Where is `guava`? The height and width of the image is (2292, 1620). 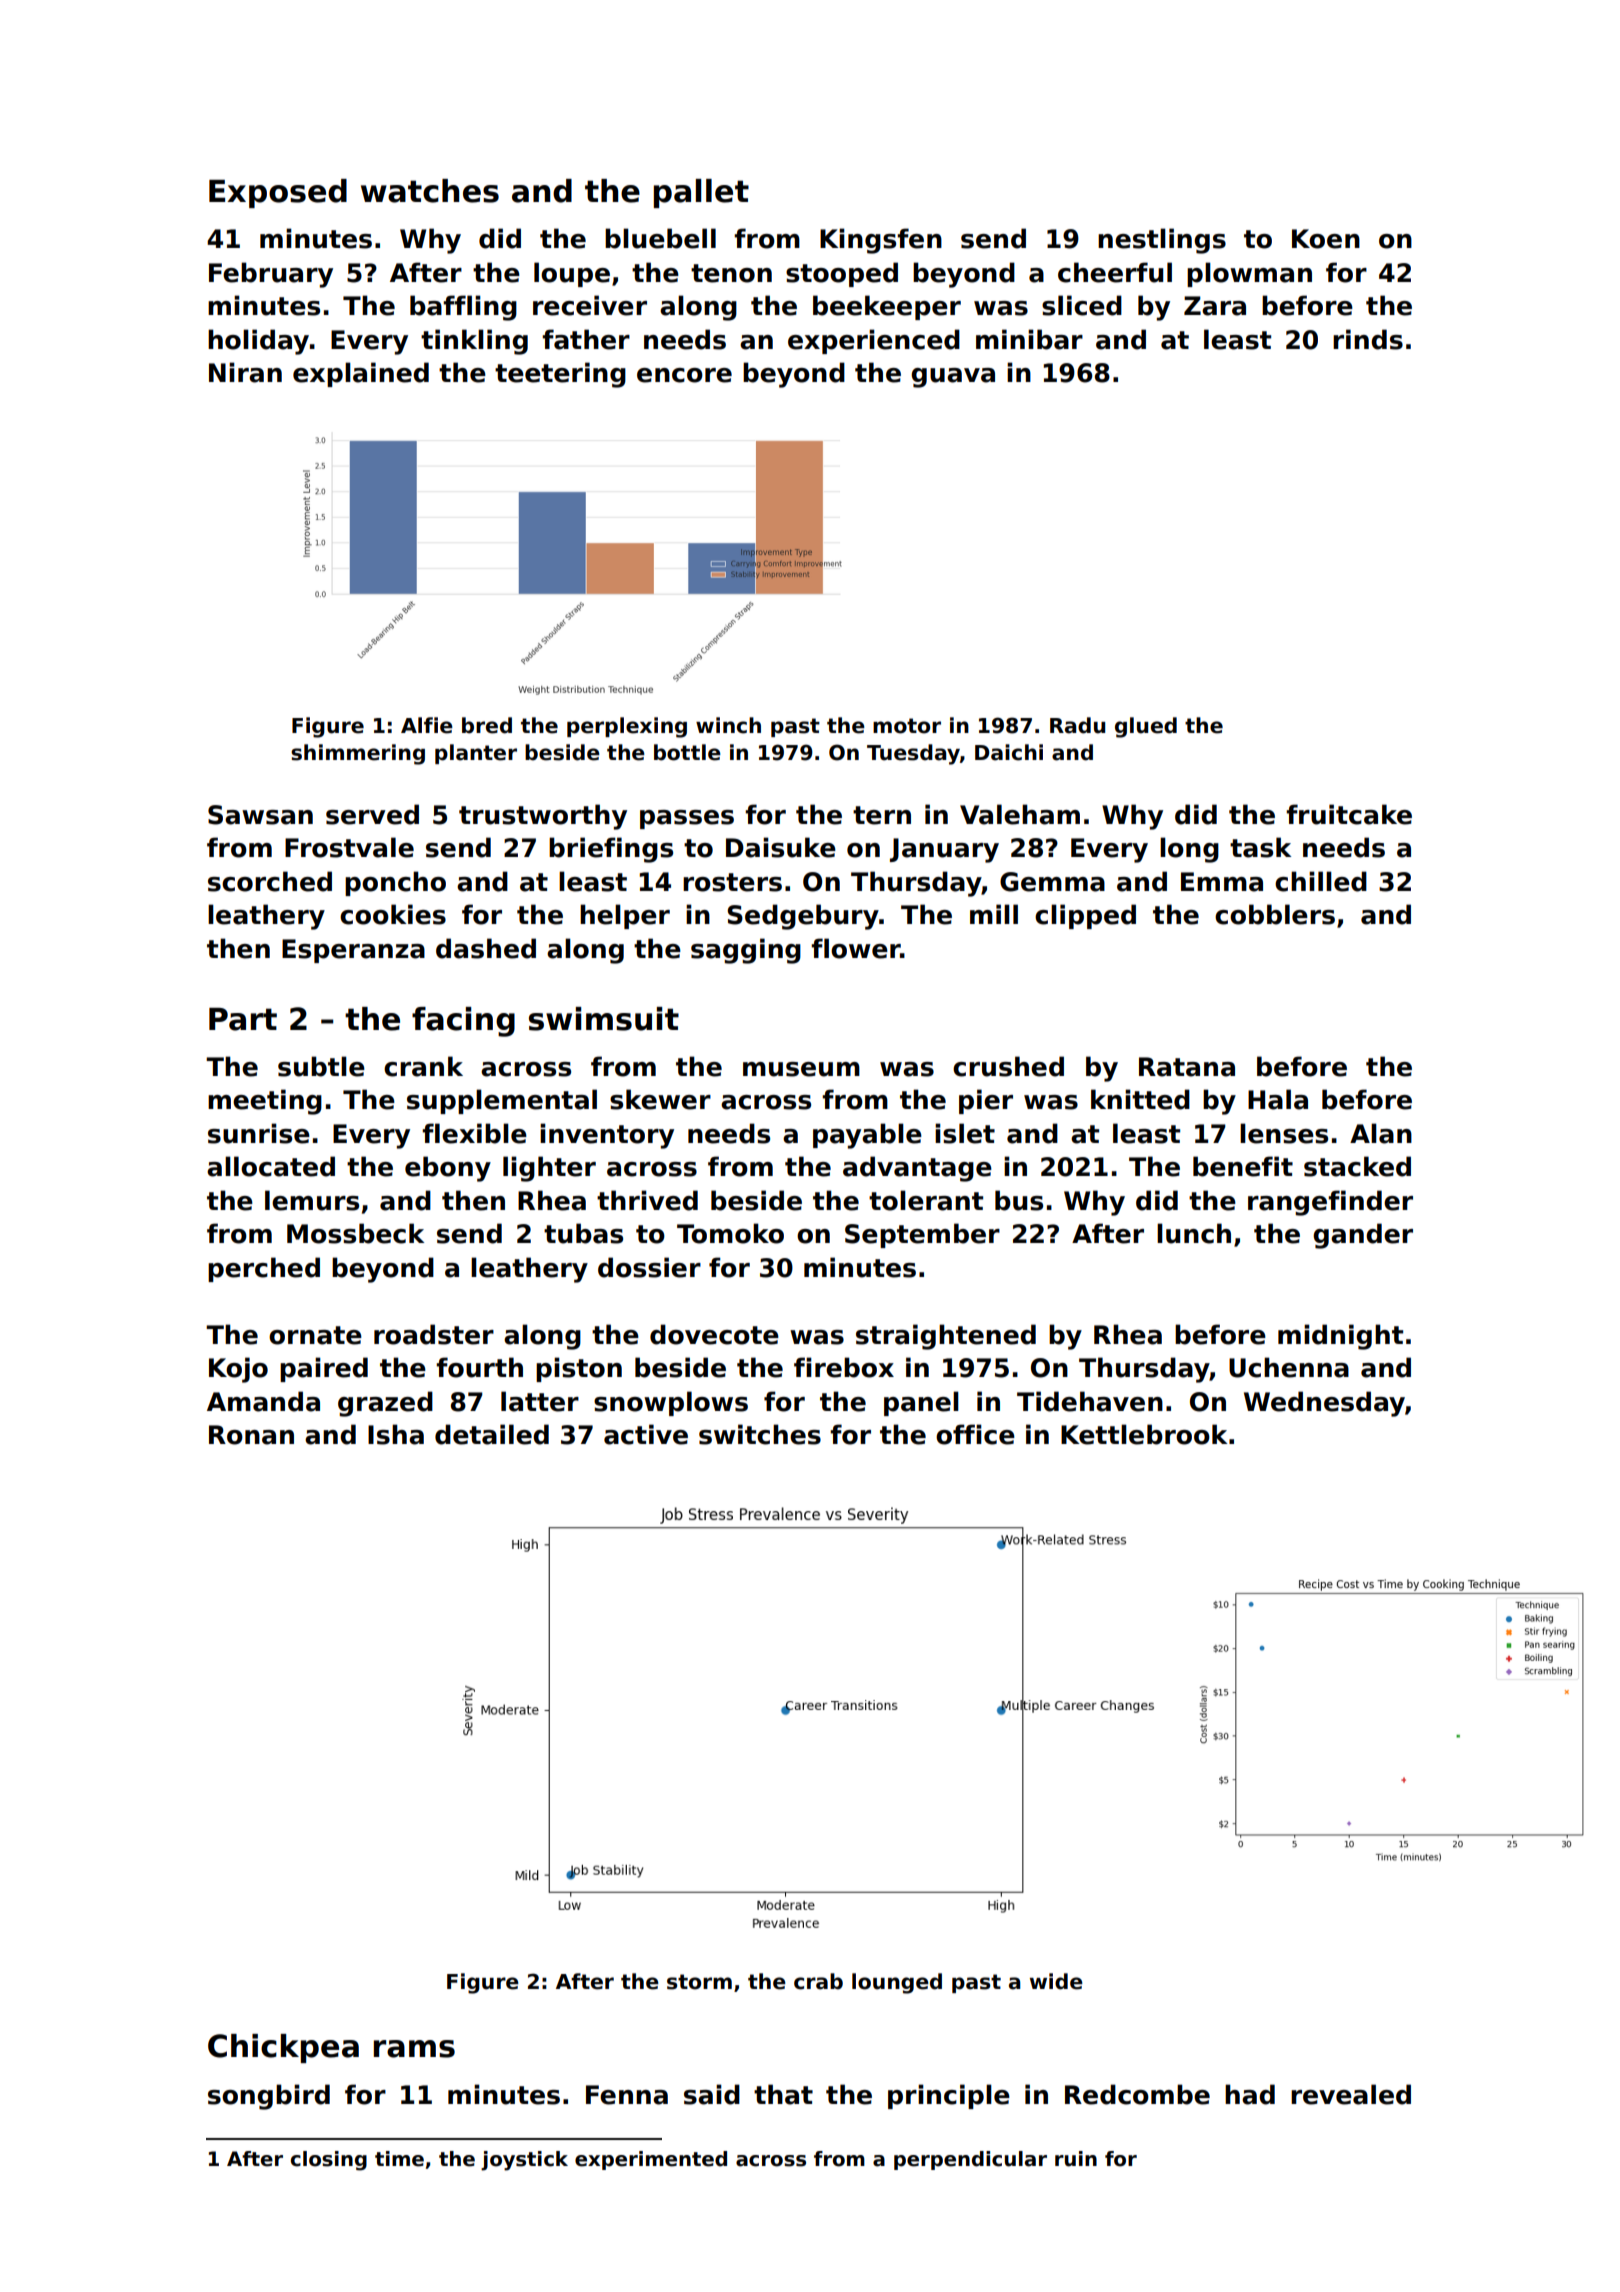 guava is located at coordinates (953, 378).
